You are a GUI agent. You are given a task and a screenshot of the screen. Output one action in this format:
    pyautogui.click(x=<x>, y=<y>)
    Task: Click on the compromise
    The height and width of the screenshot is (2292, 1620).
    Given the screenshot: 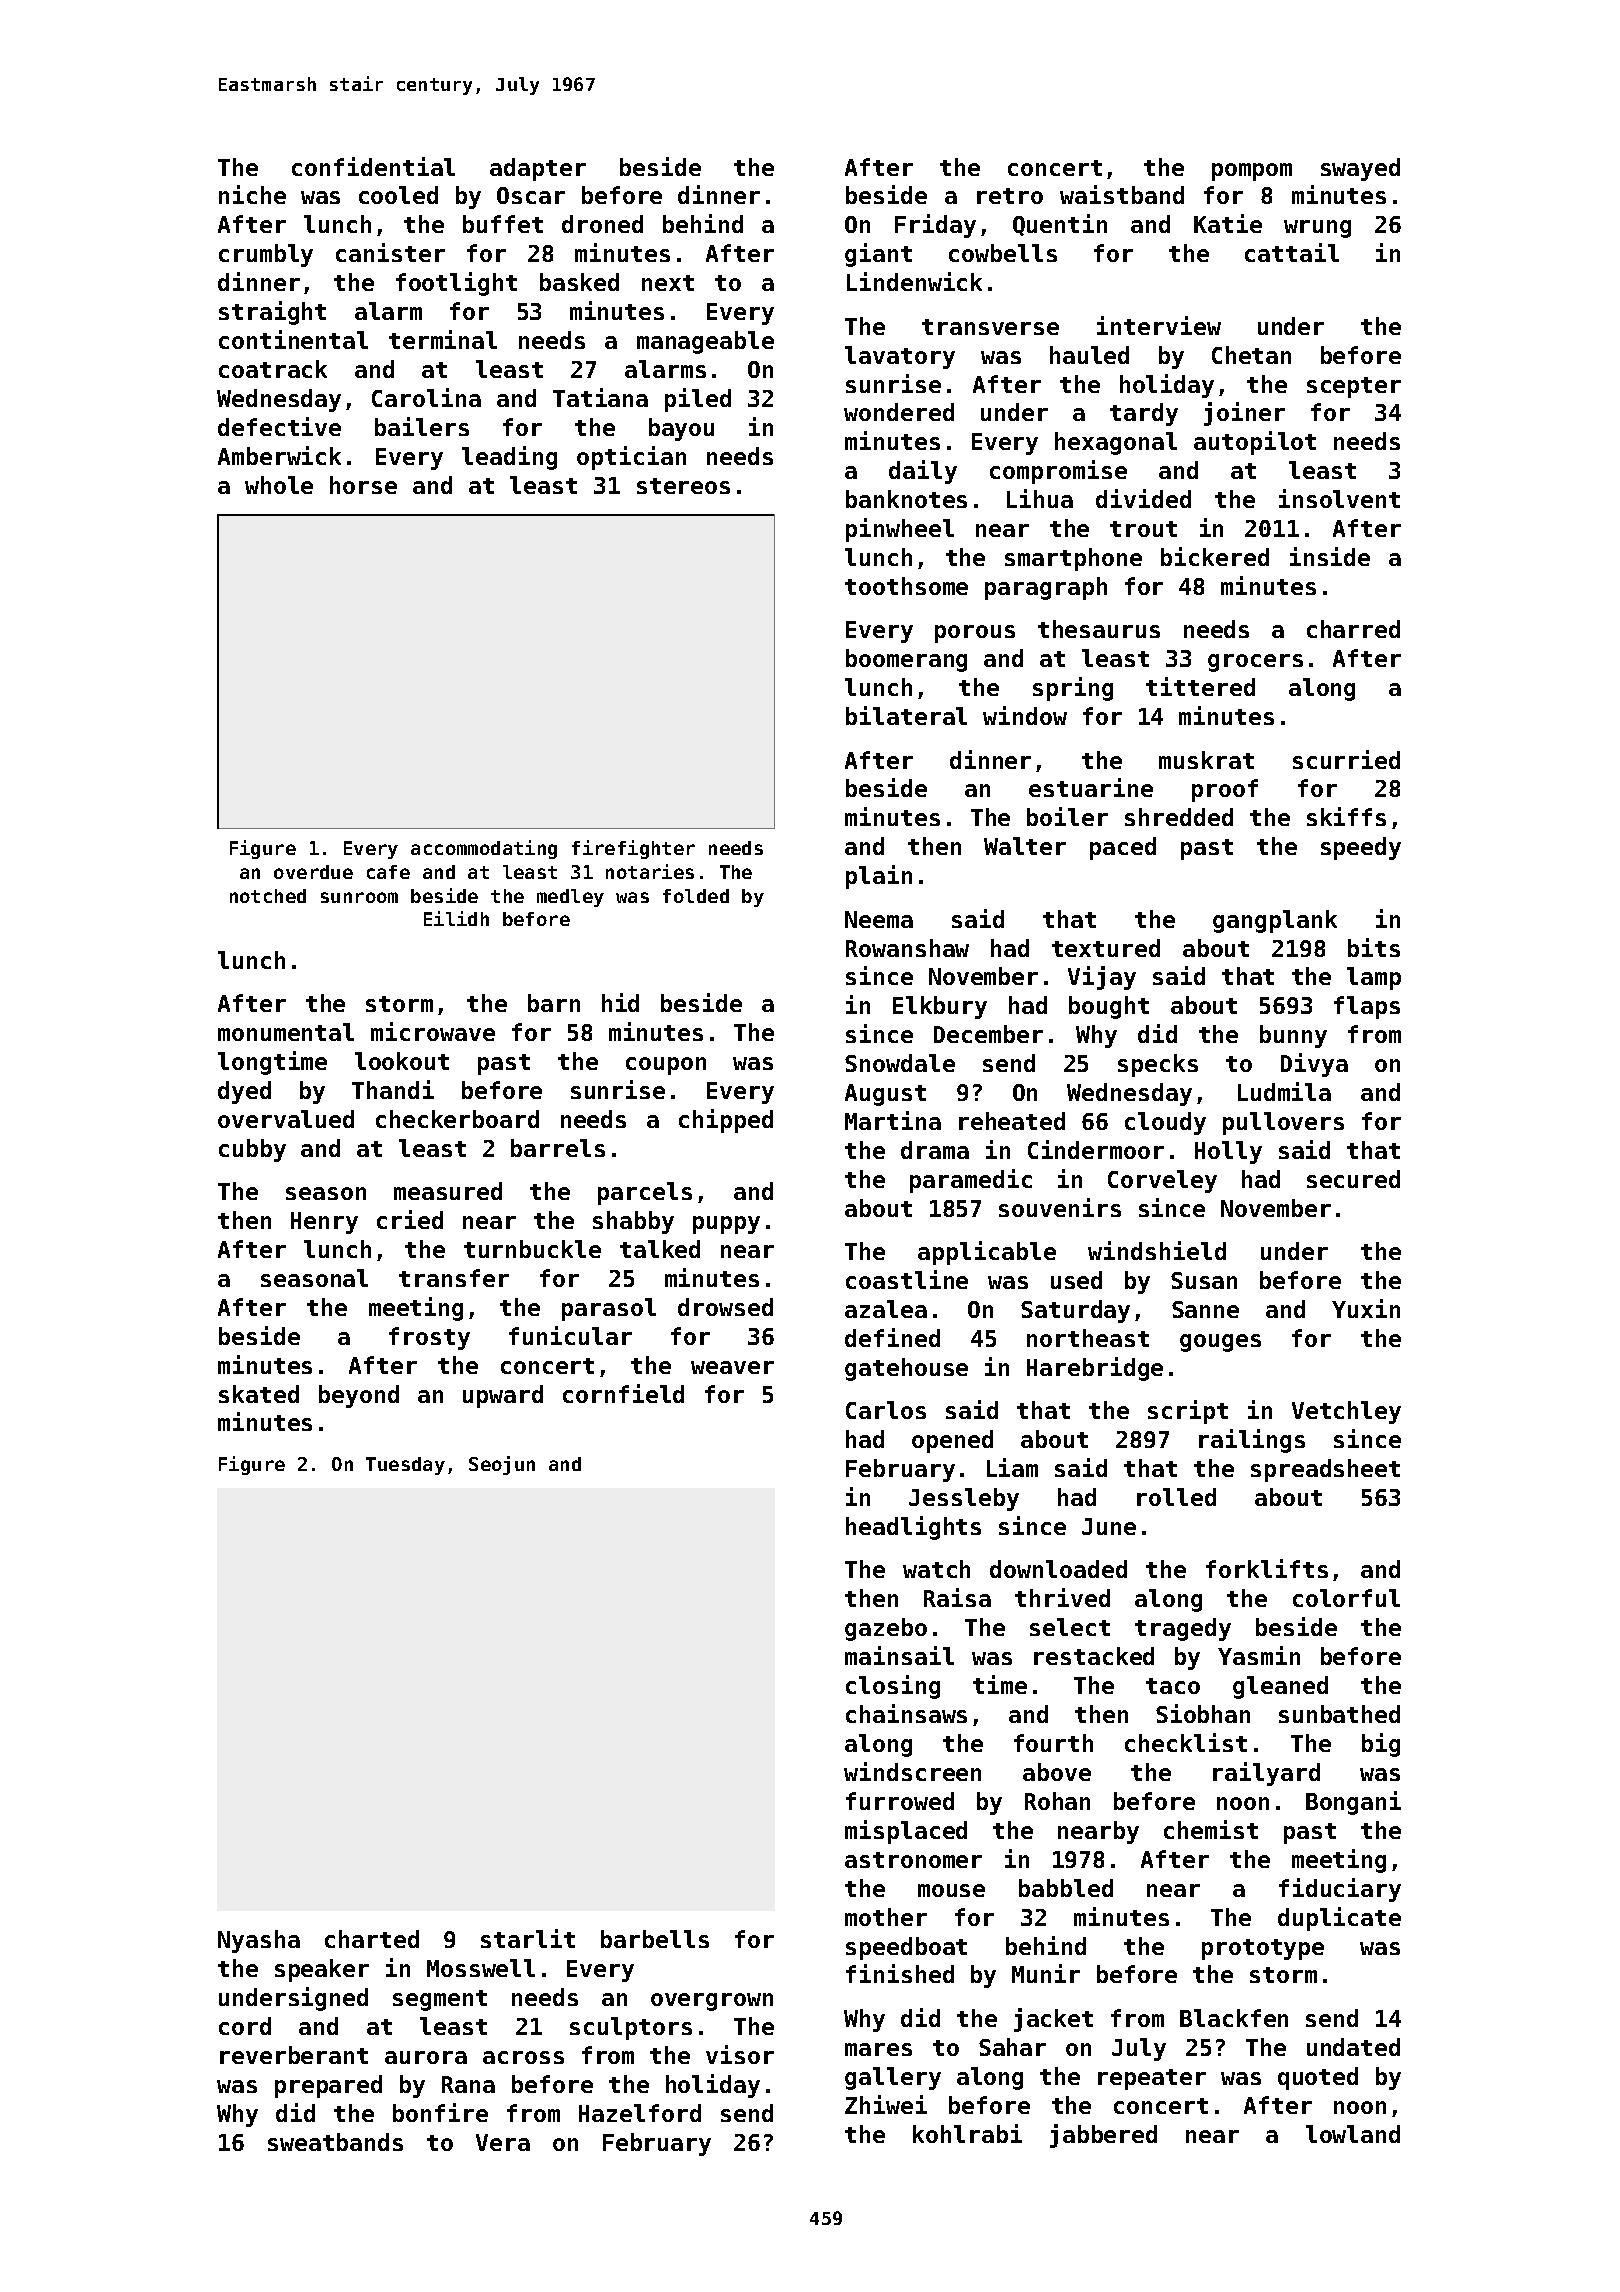 What is the action you would take?
    pyautogui.click(x=1058, y=472)
